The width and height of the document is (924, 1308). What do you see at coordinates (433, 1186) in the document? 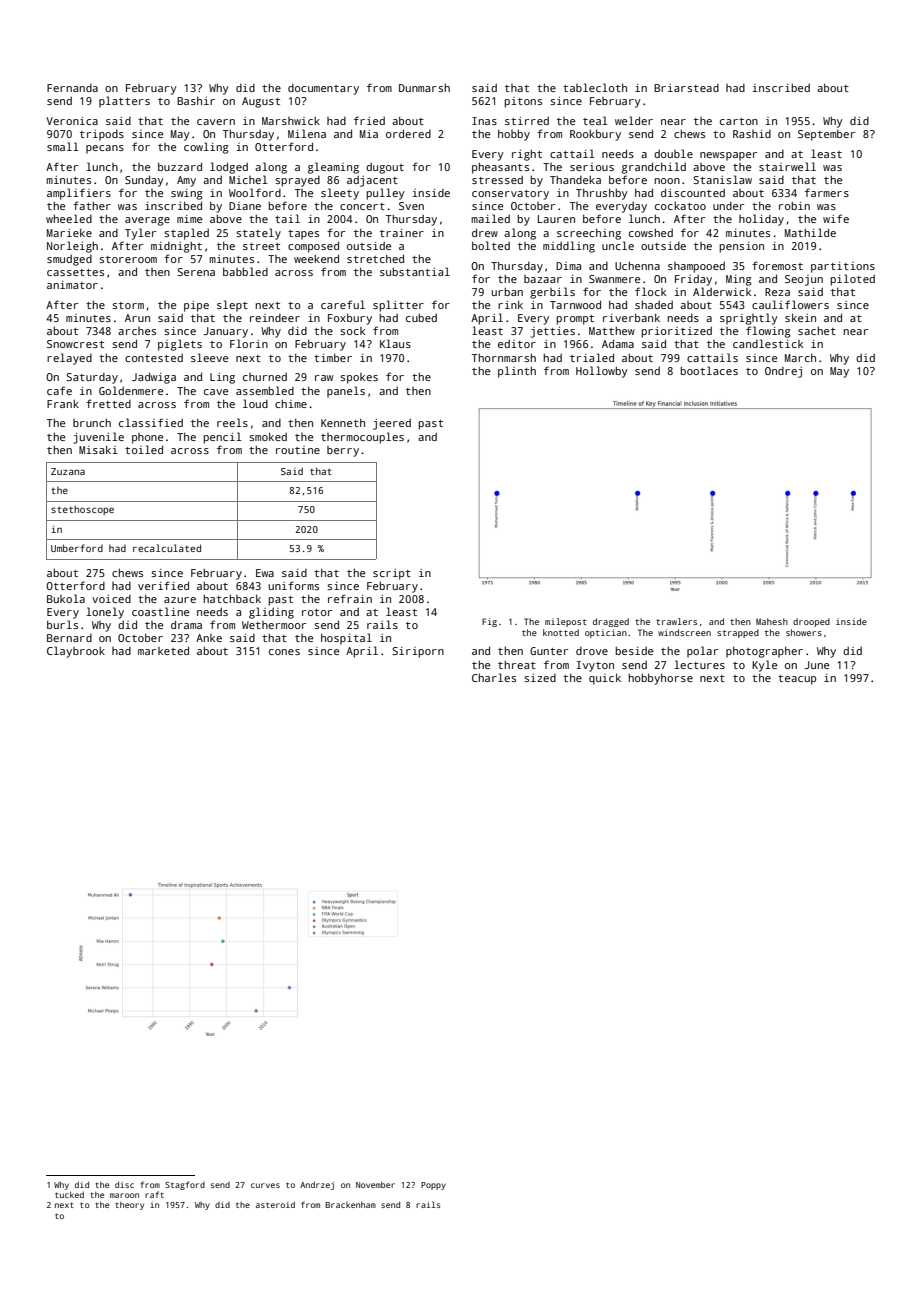
I see `Poppy` at bounding box center [433, 1186].
